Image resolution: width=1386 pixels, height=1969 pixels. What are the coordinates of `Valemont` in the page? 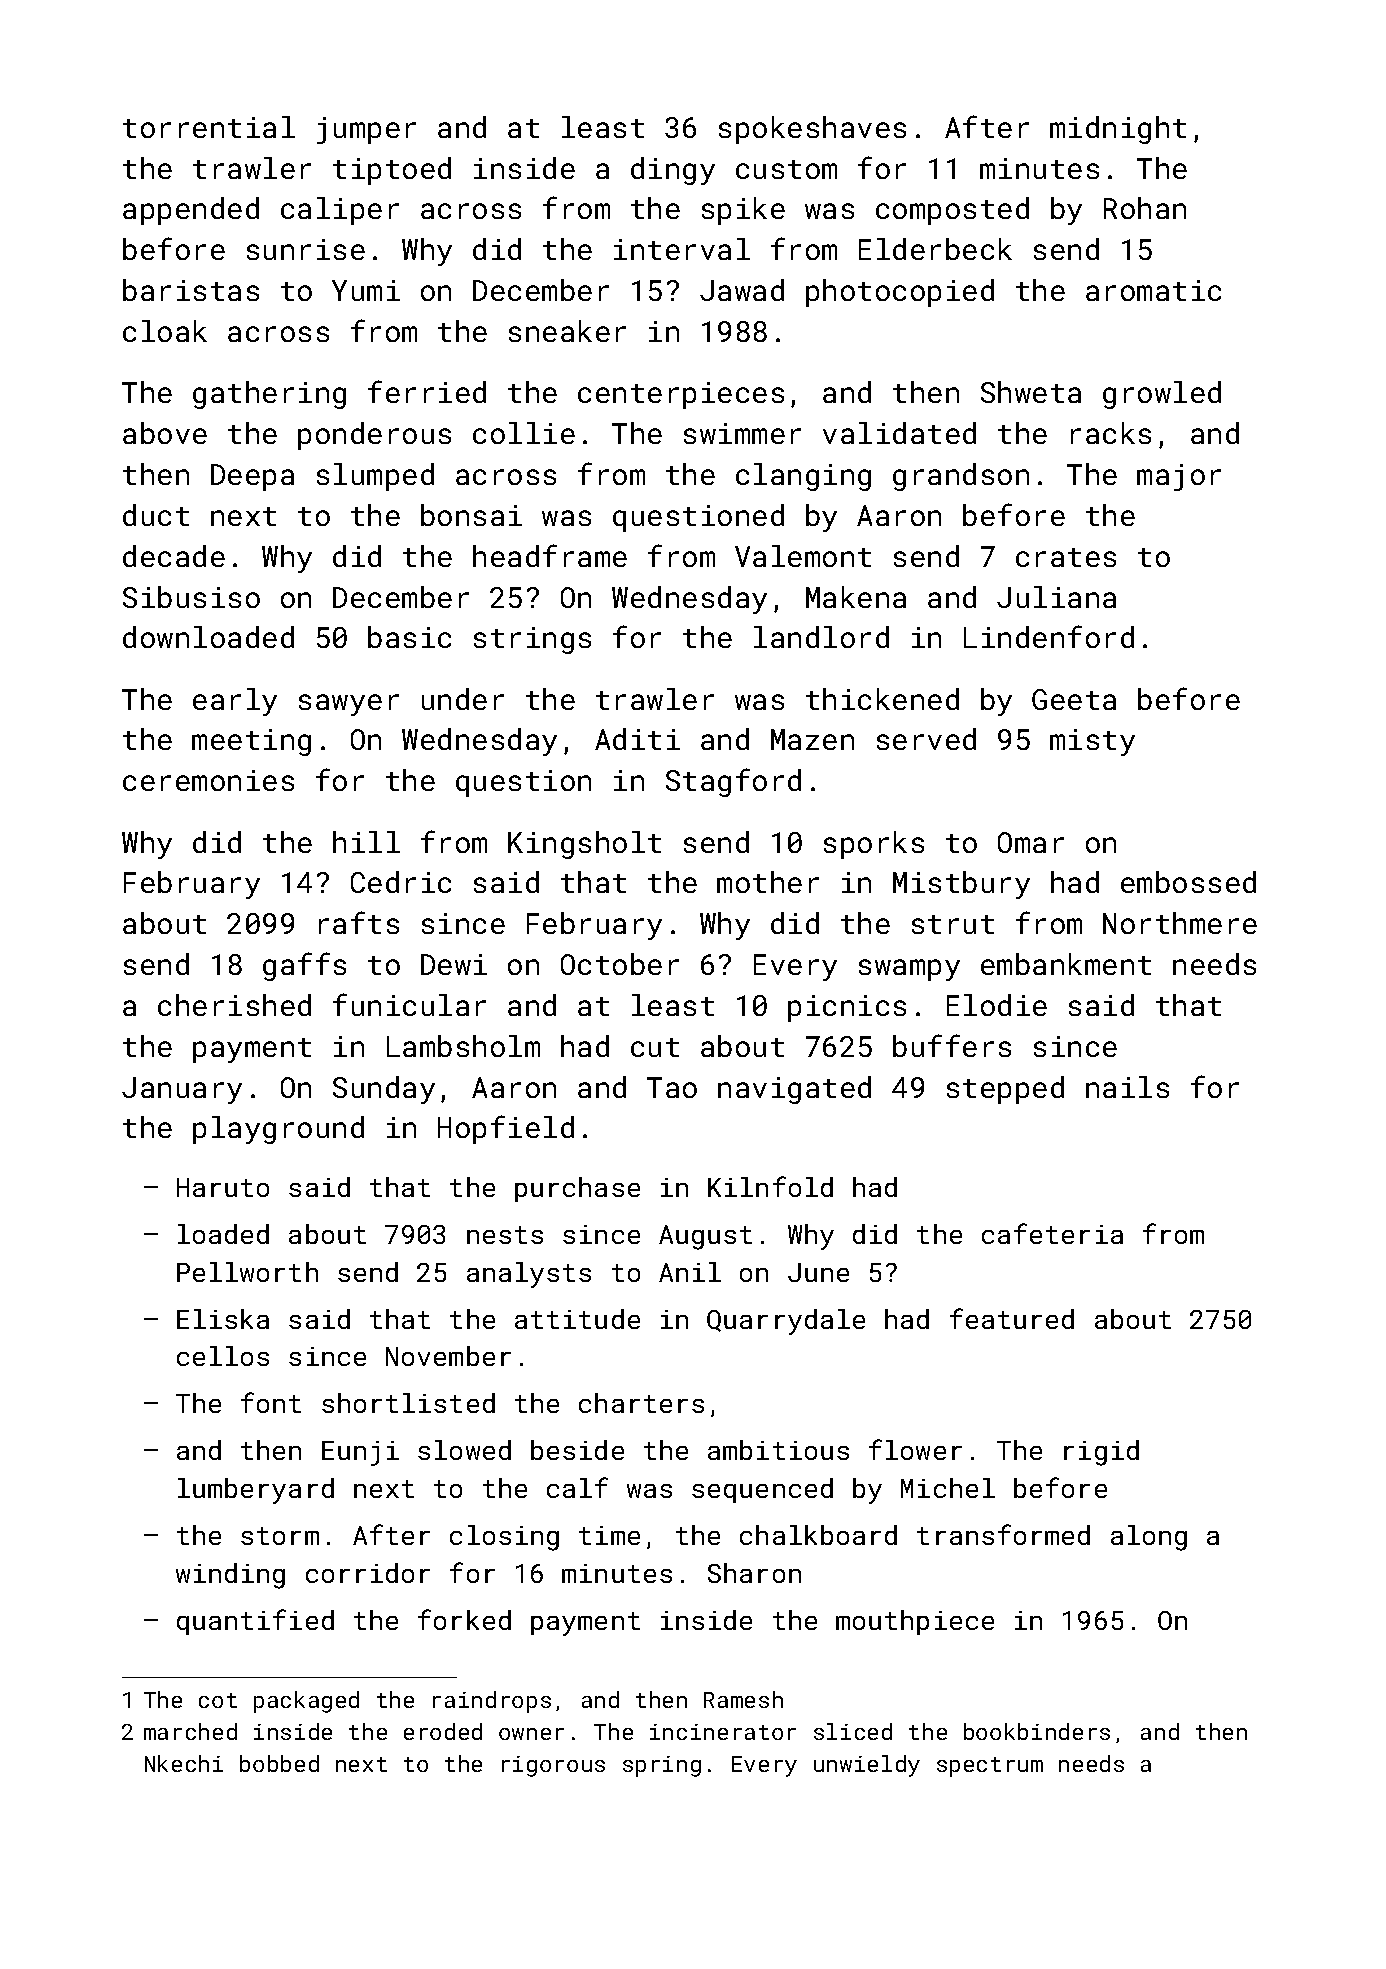 It's located at (803, 556).
